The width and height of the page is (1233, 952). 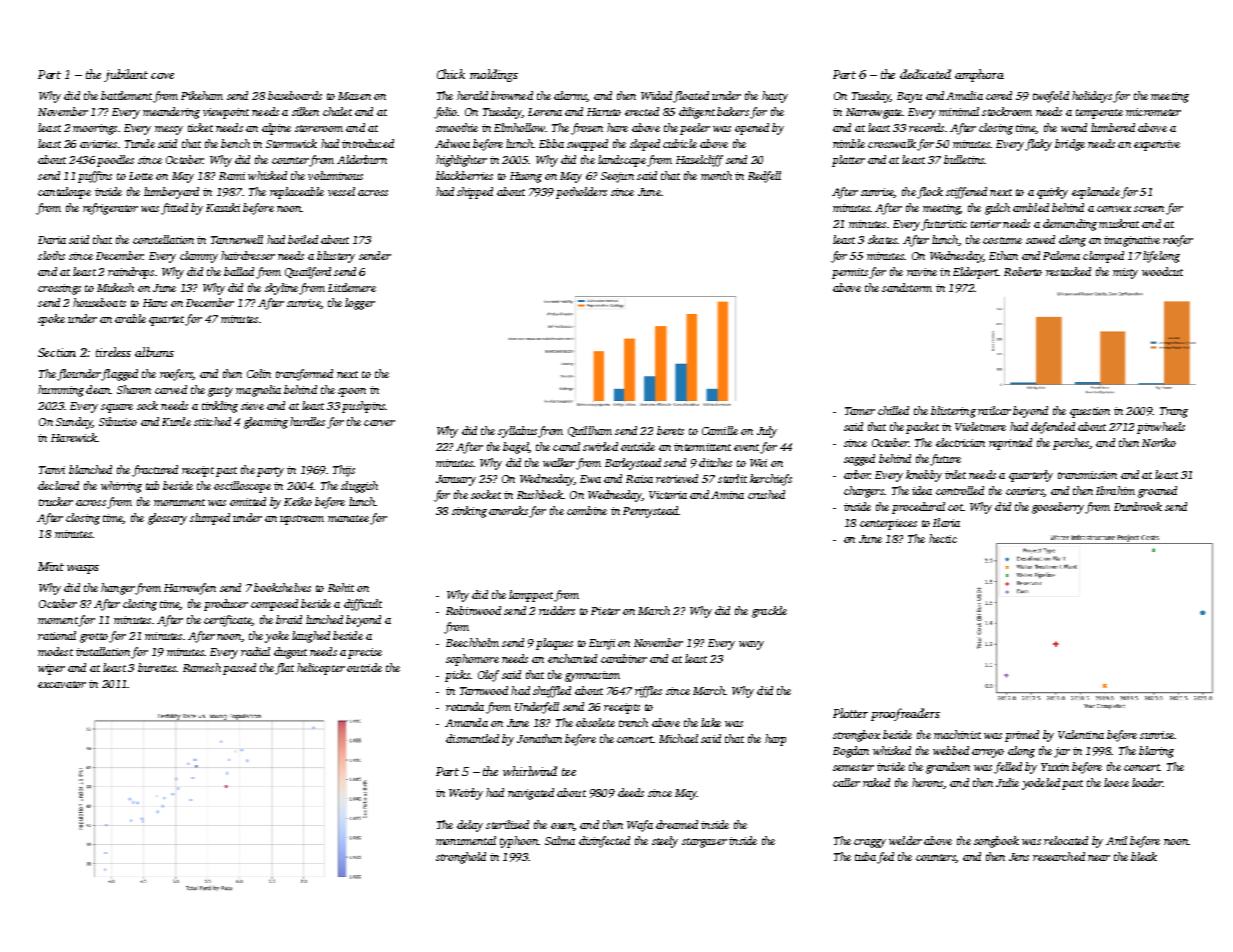 What do you see at coordinates (581, 193) in the page?
I see `potholders` at bounding box center [581, 193].
